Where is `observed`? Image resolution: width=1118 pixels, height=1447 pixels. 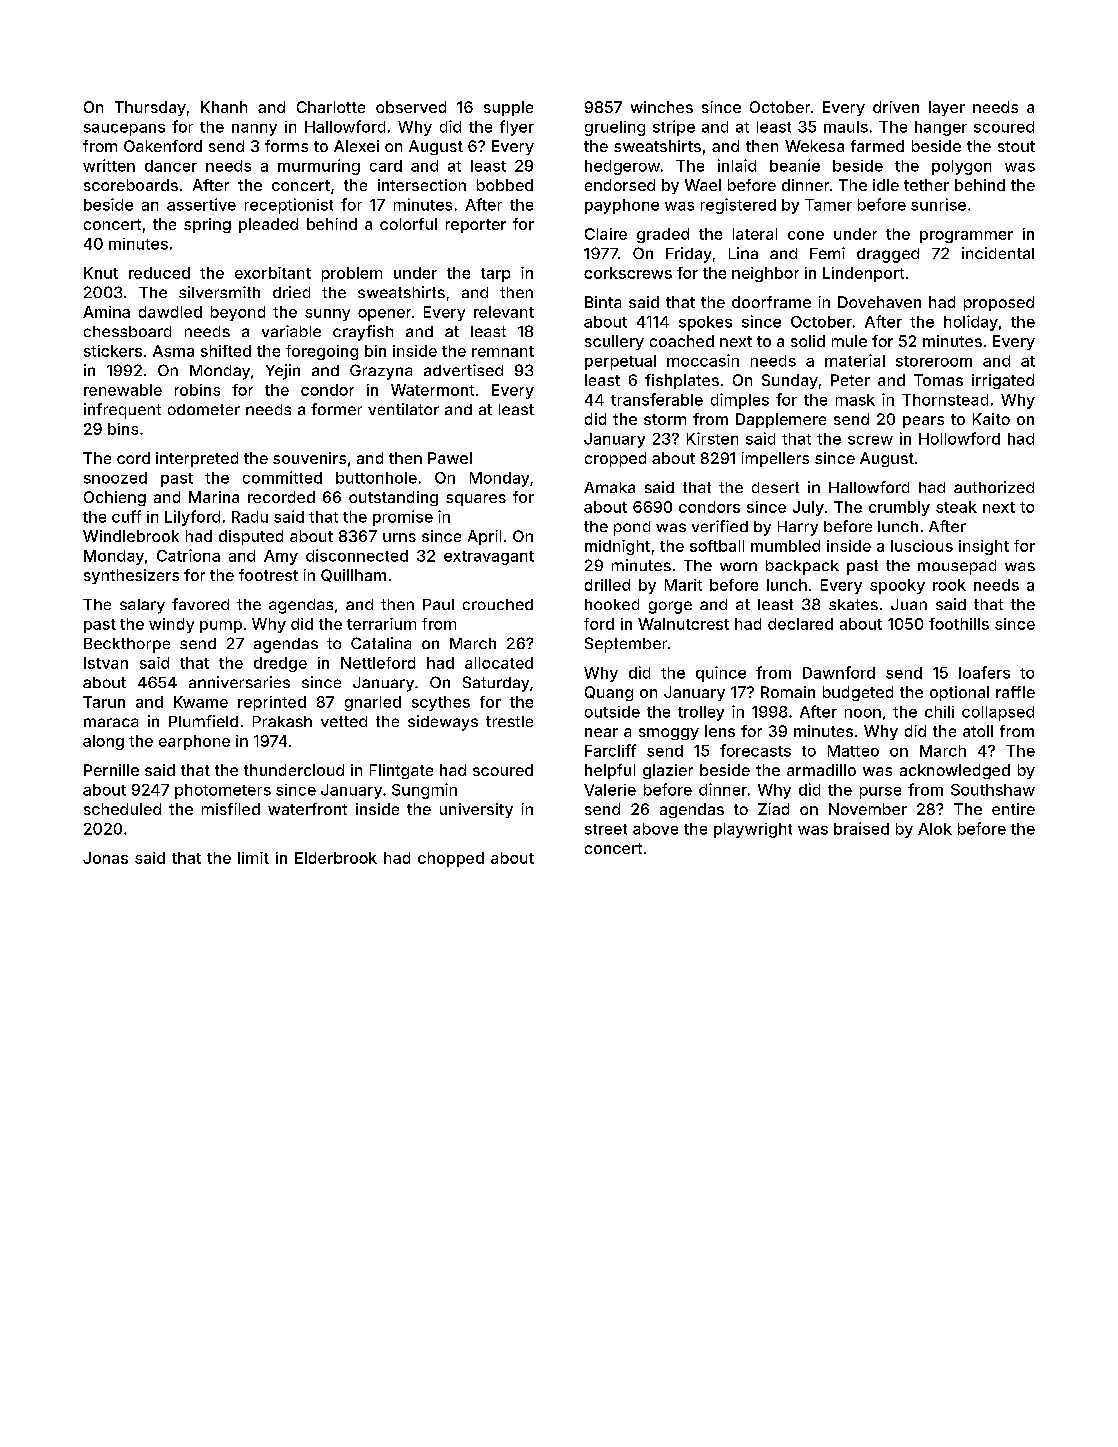 observed is located at coordinates (411, 107).
